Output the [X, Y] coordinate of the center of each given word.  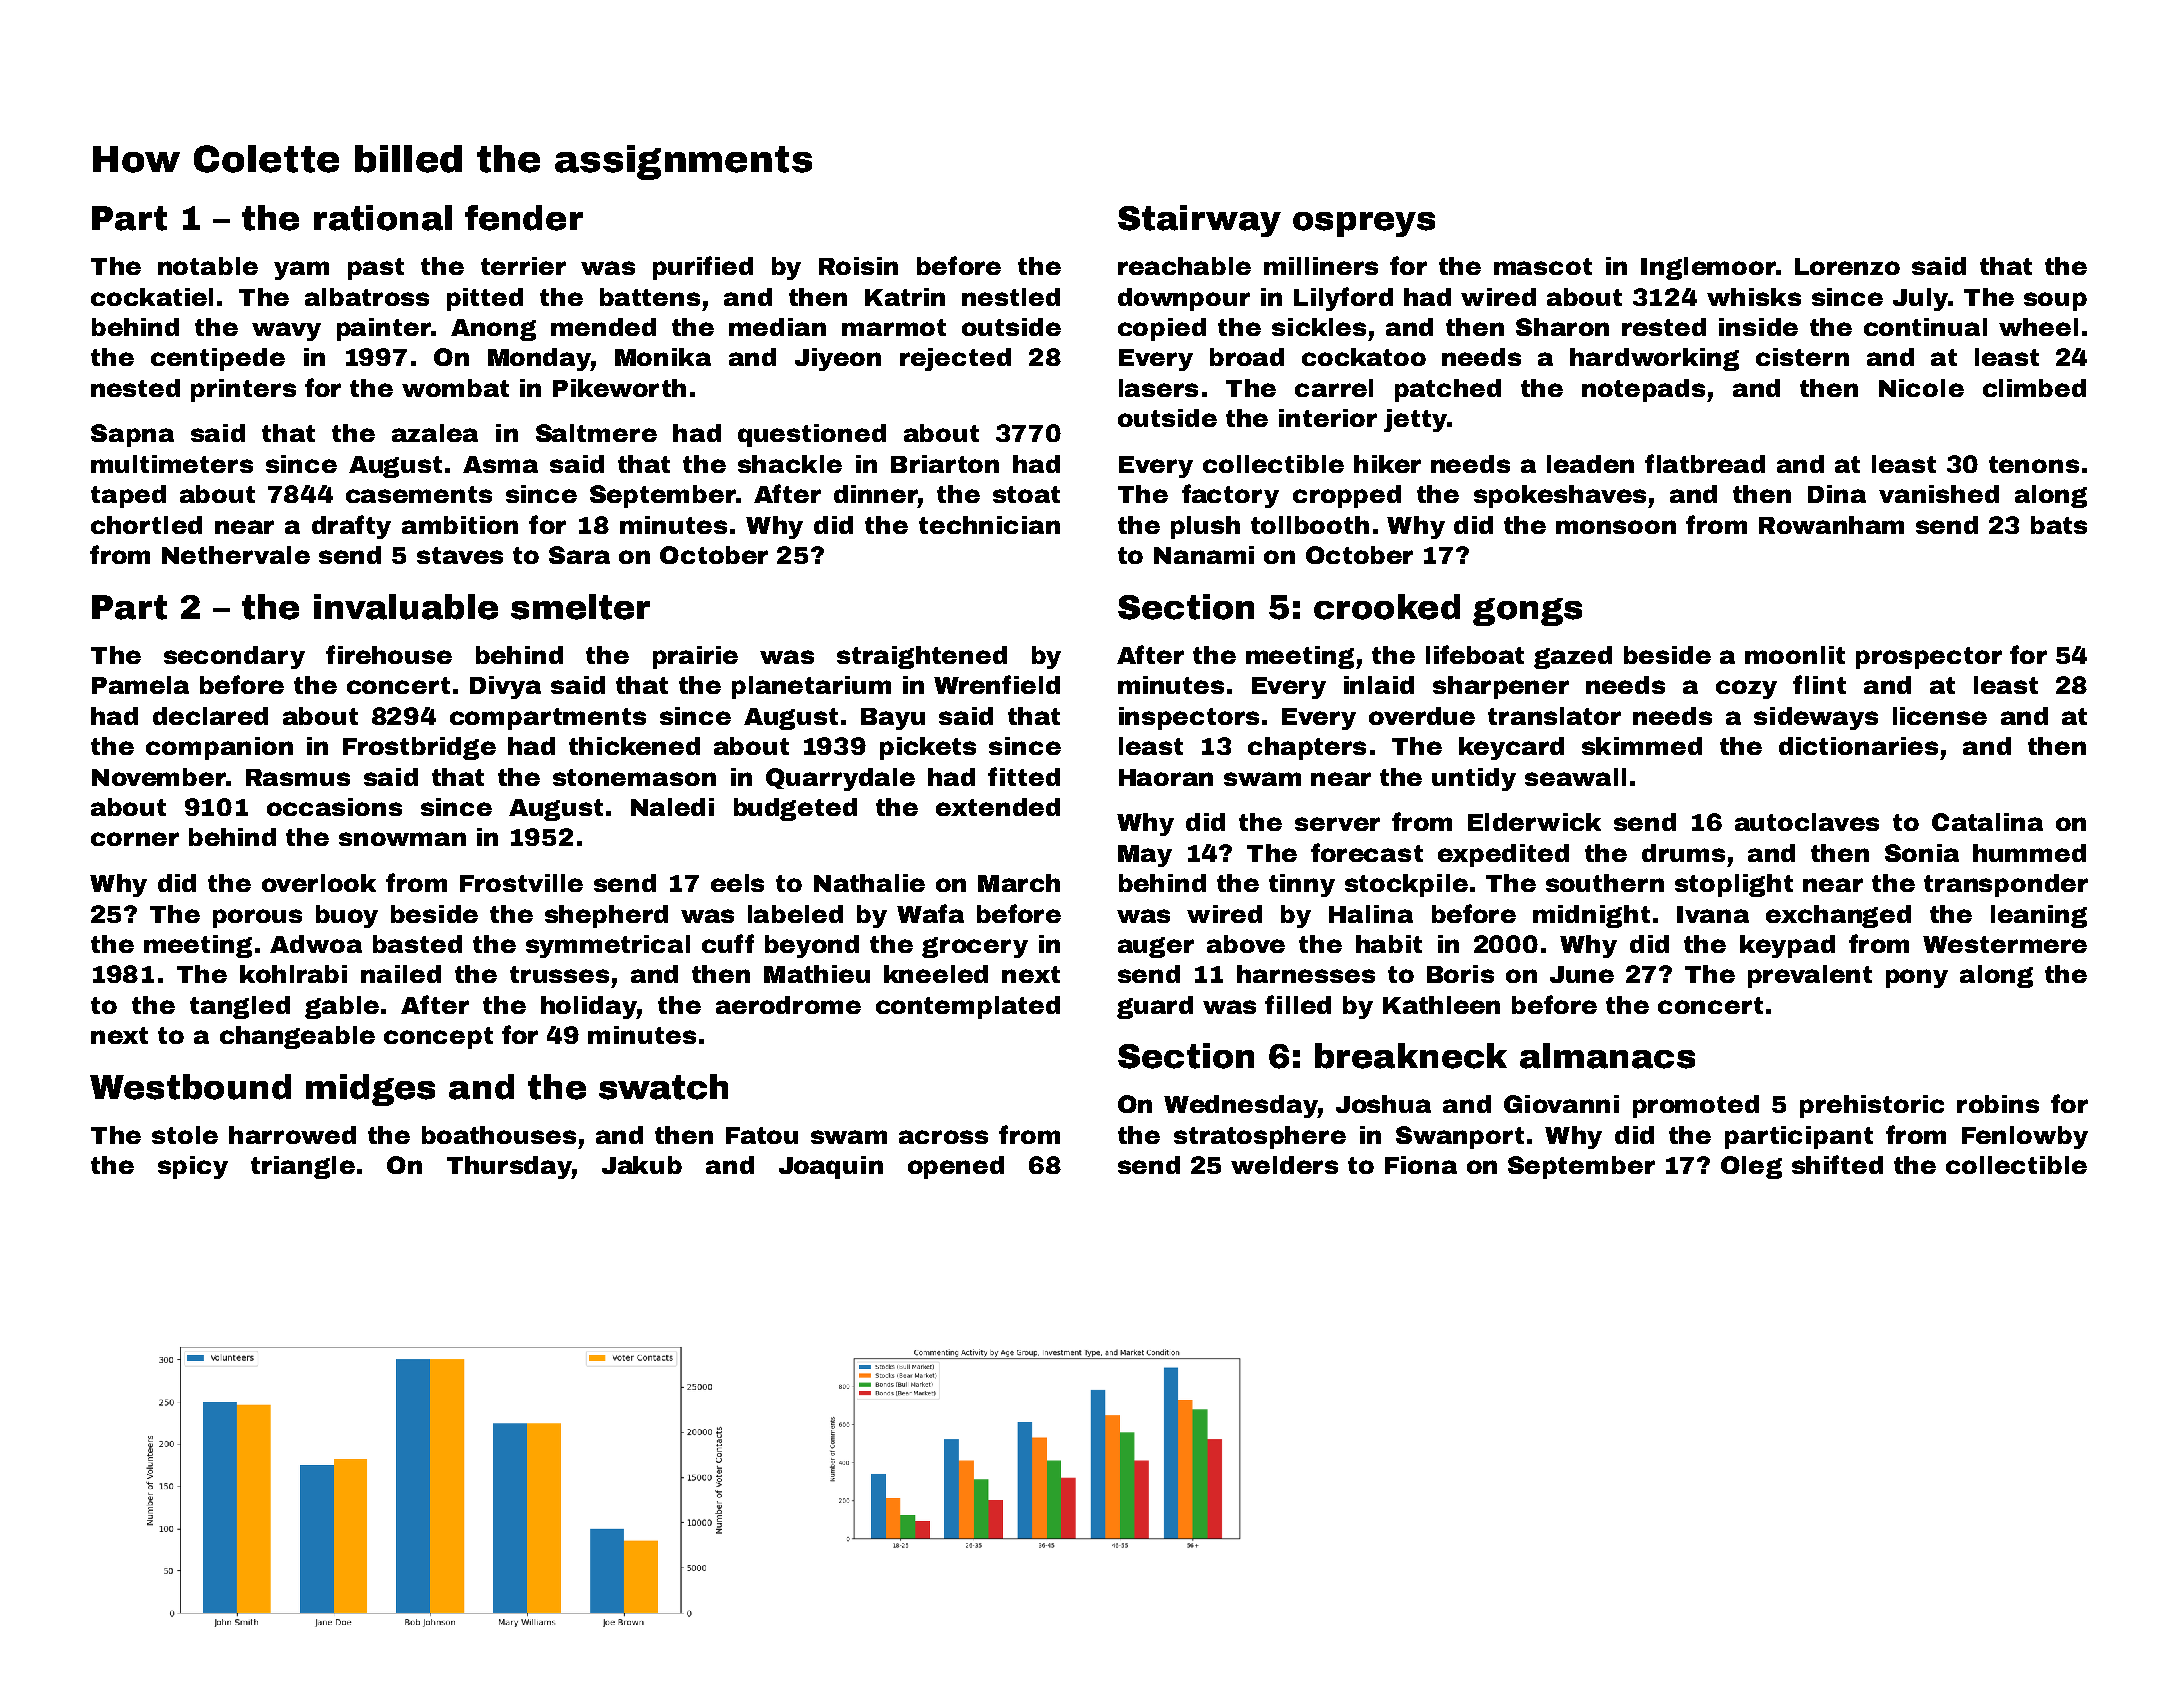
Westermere [2005, 944]
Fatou [762, 1135]
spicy [193, 1167]
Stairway [1199, 221]
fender [524, 218]
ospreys [1364, 224]
